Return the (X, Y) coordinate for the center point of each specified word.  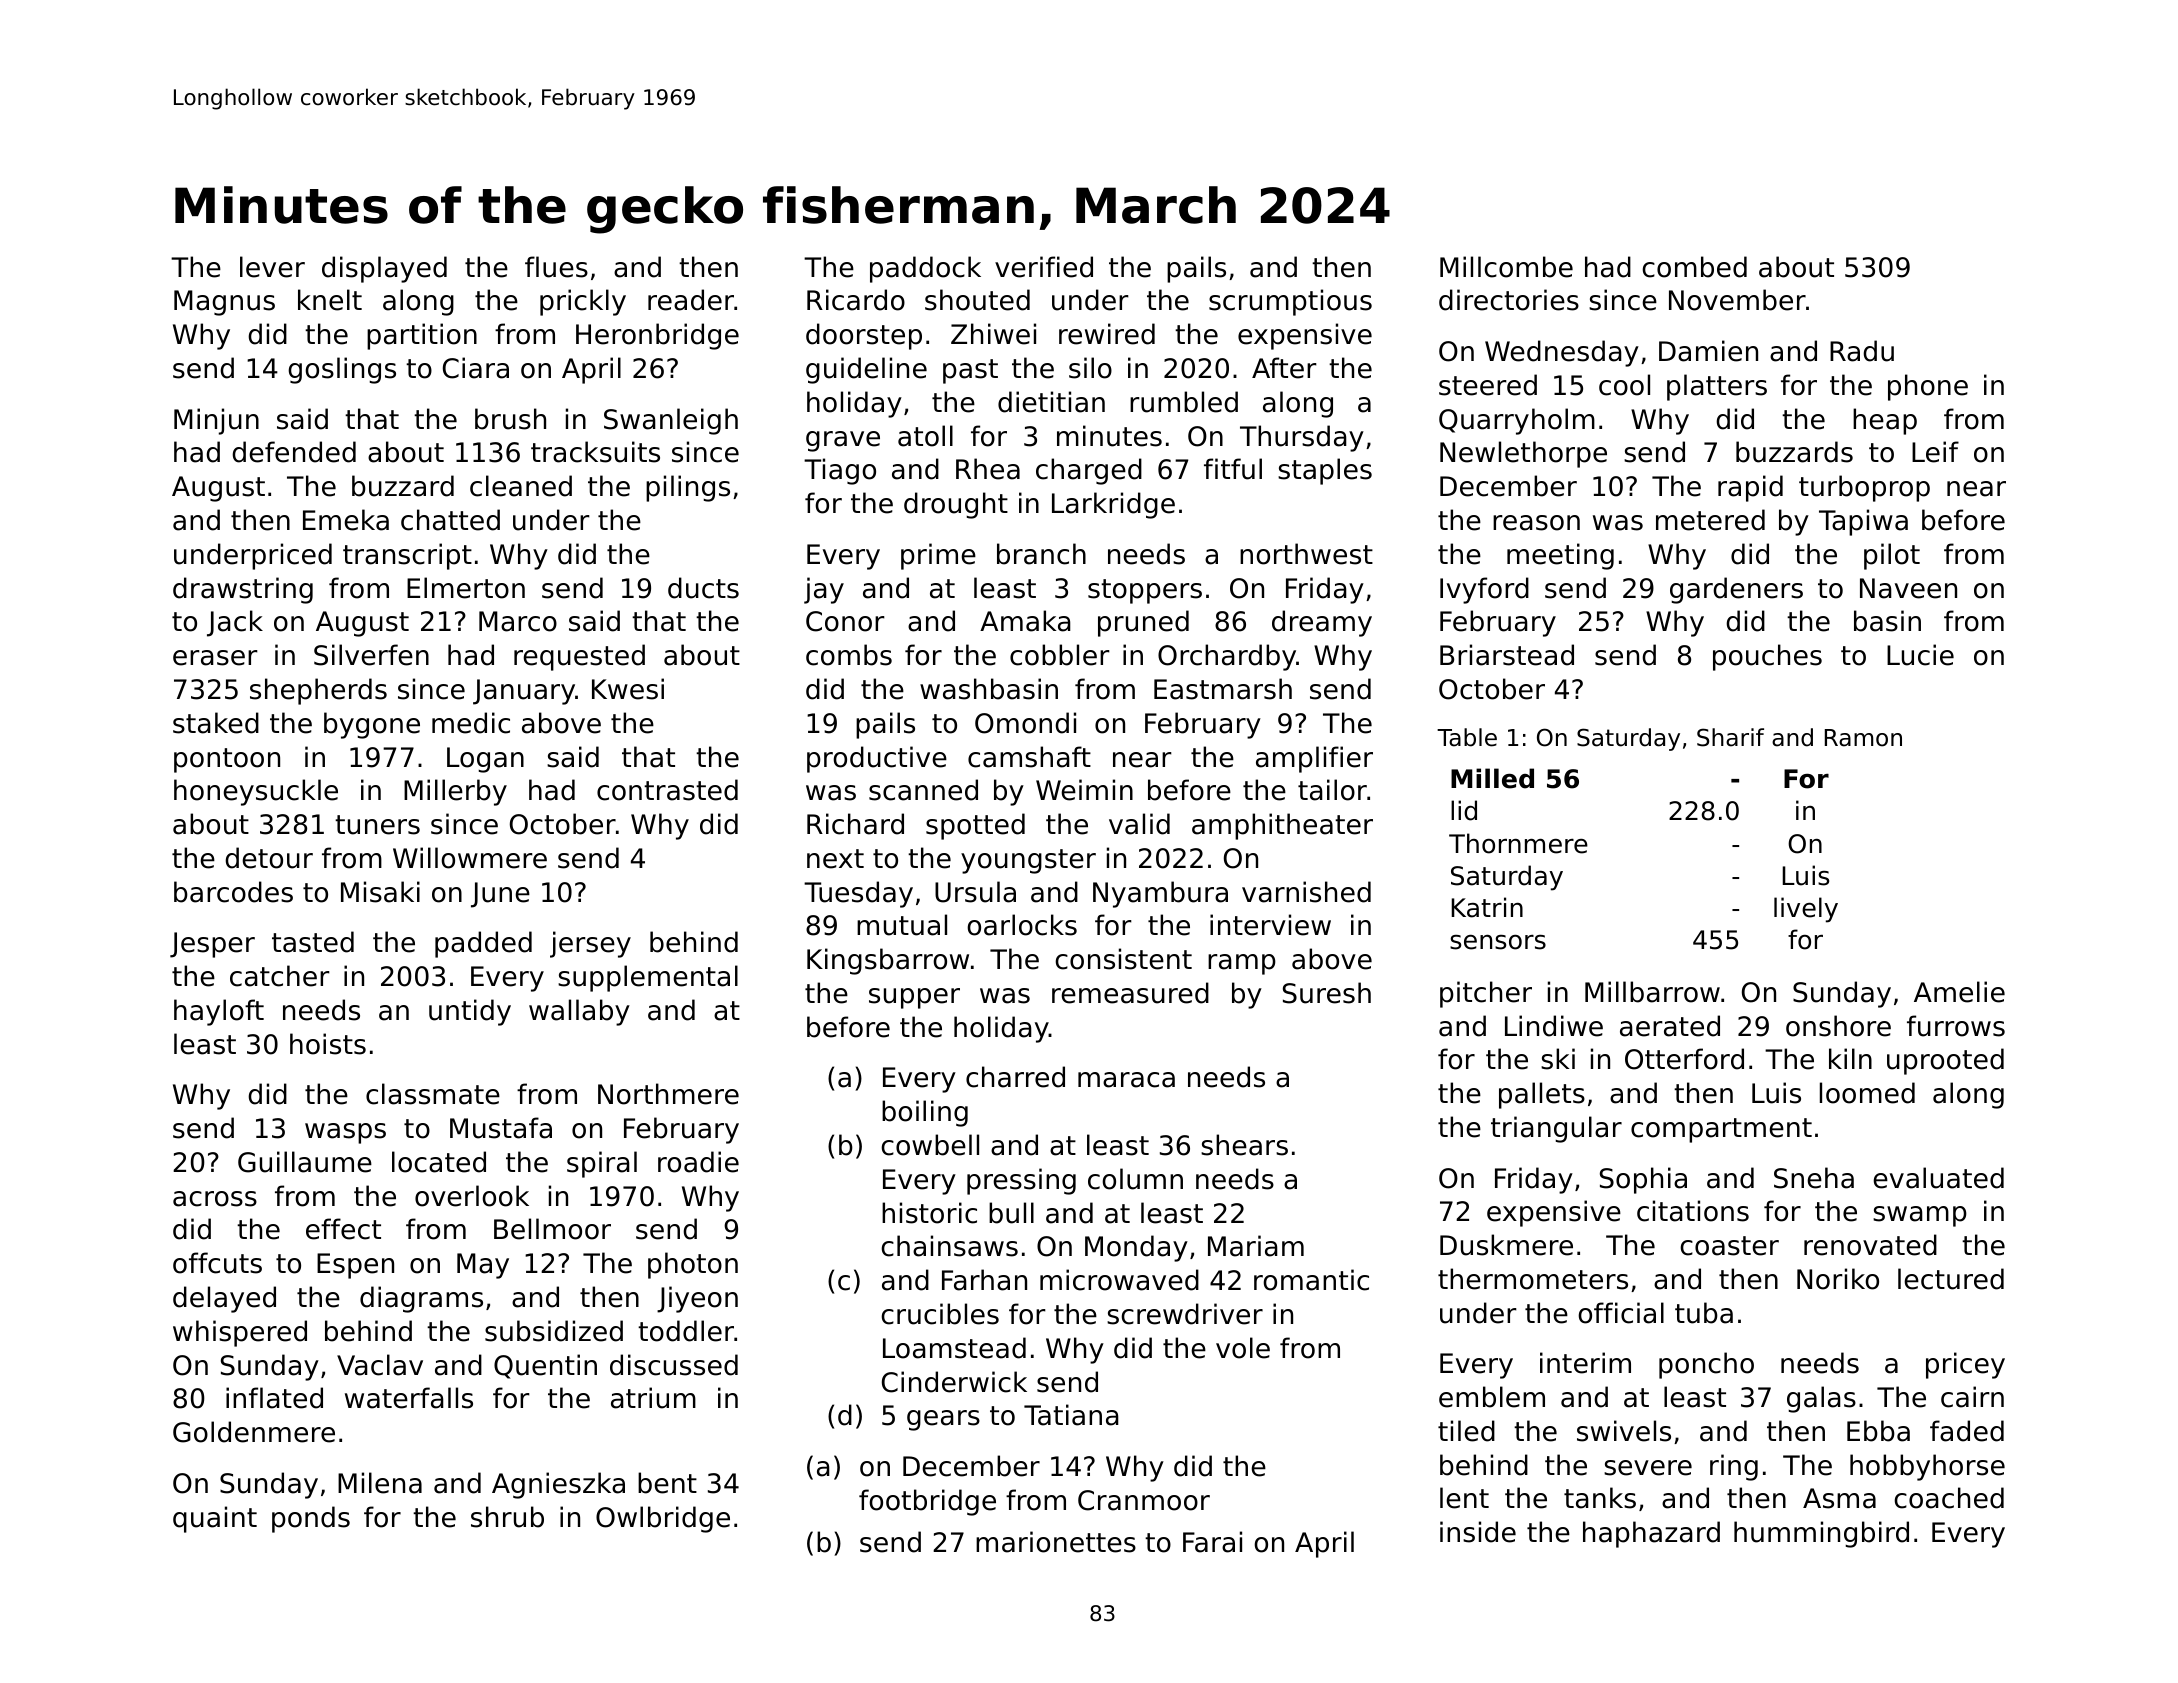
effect (343, 1229)
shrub (507, 1517)
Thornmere (1518, 843)
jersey (590, 944)
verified (1044, 267)
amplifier (1314, 759)
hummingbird (1821, 1534)
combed (1694, 267)
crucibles (940, 1314)
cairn (1972, 1397)
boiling (925, 1113)
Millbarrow (1652, 992)
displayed (384, 269)
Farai (1212, 1542)
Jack (235, 623)
